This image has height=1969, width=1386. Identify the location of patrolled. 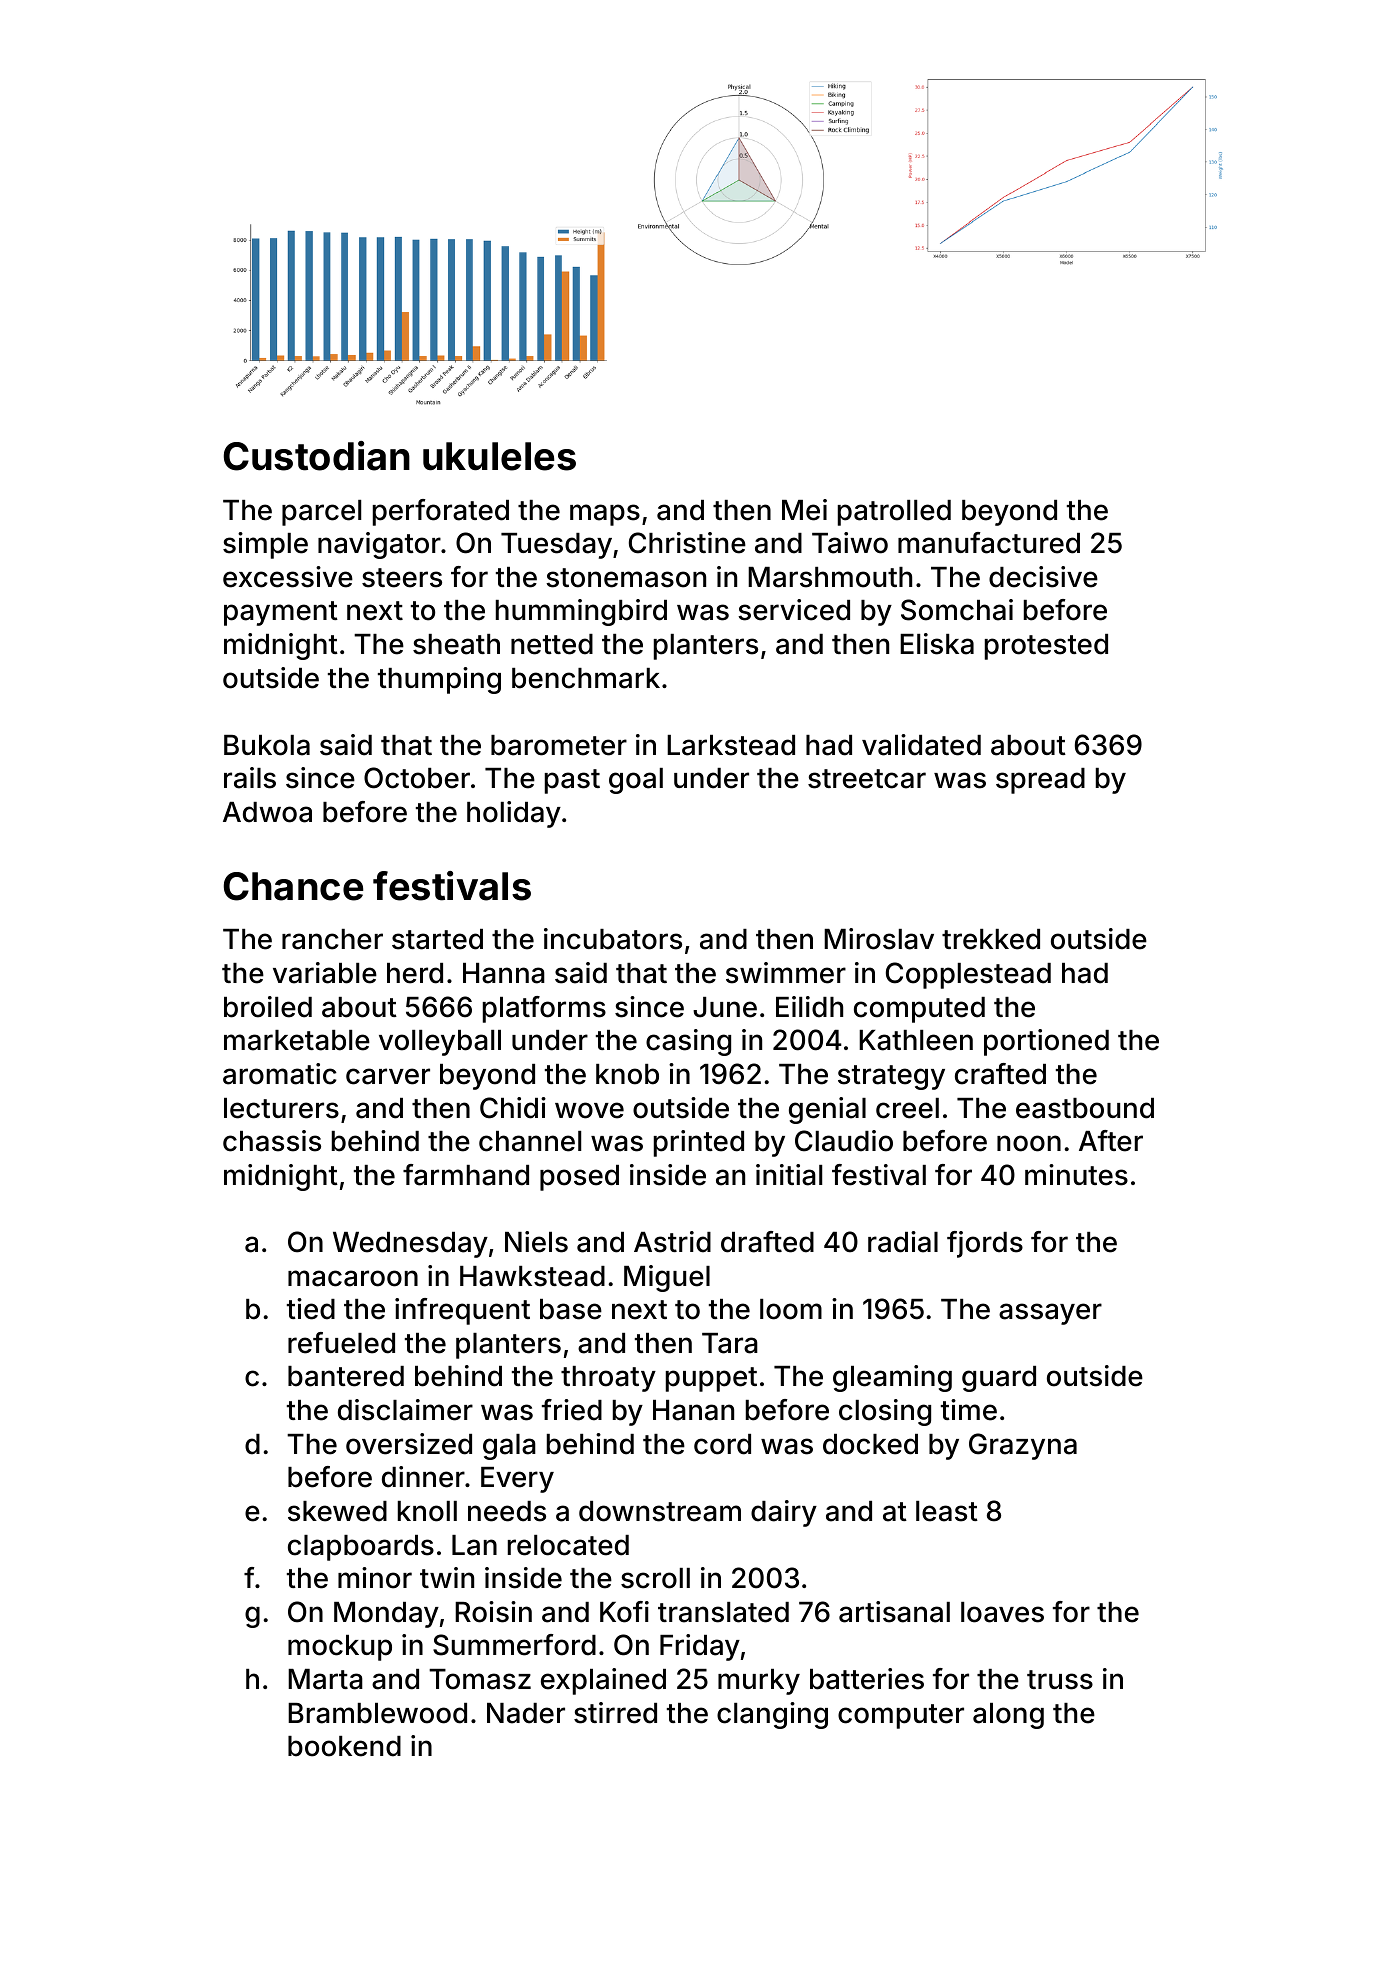
(894, 513).
